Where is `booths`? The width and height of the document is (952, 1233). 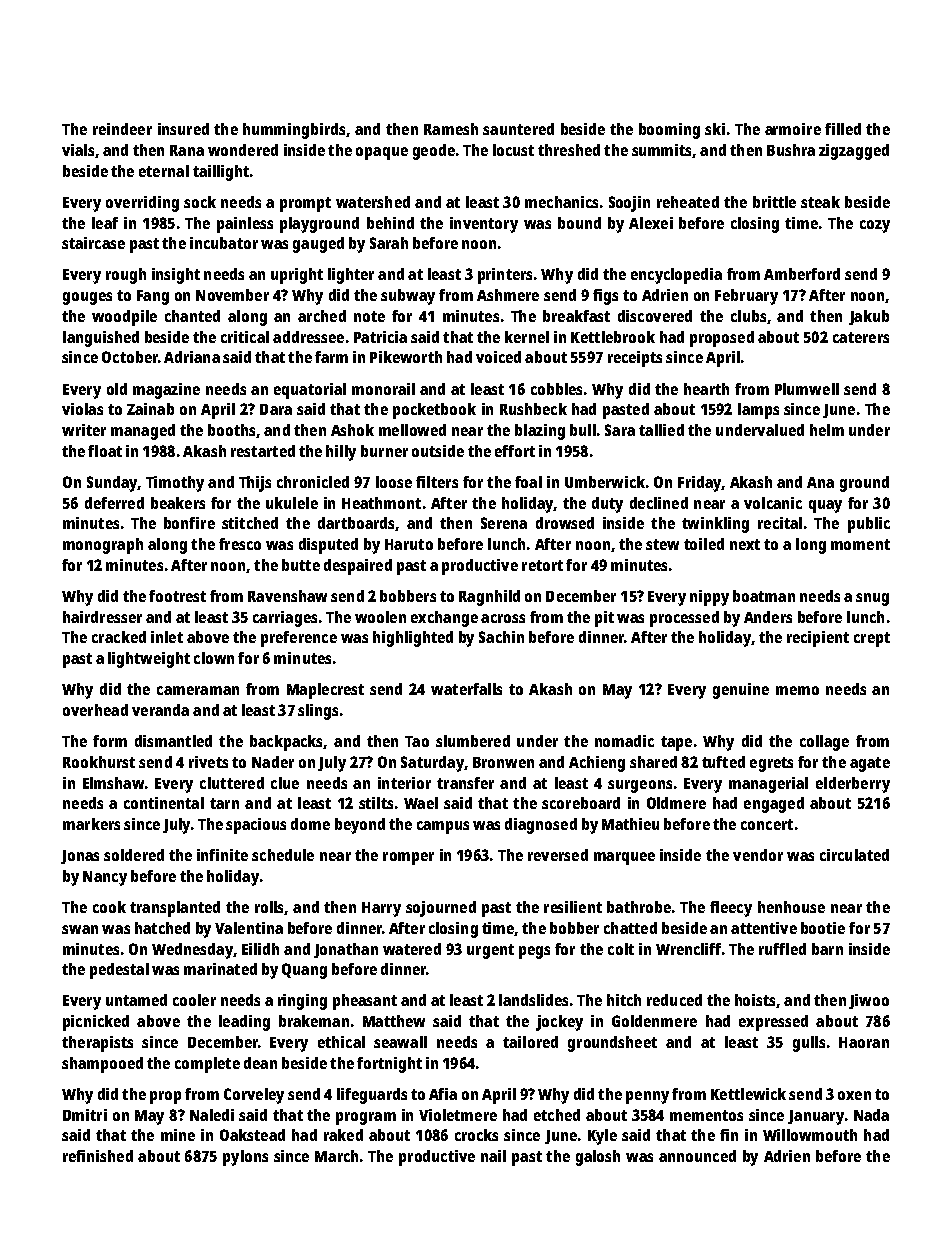 booths is located at coordinates (231, 430).
